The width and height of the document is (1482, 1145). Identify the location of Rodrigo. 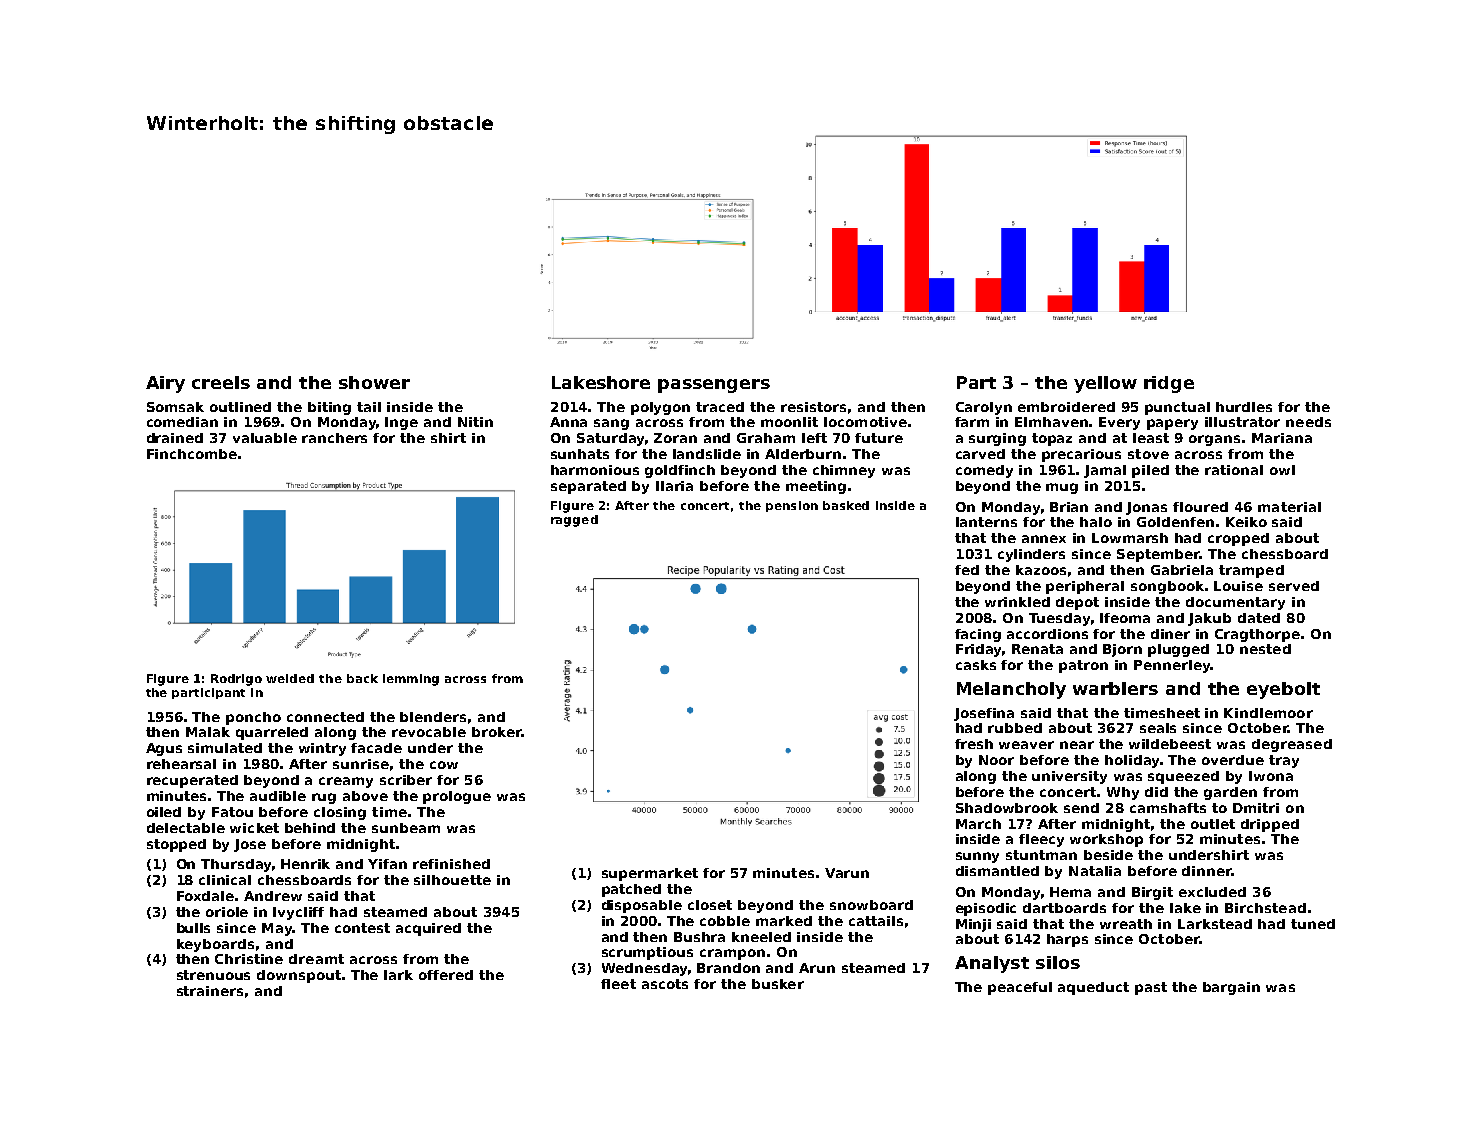
(236, 680).
